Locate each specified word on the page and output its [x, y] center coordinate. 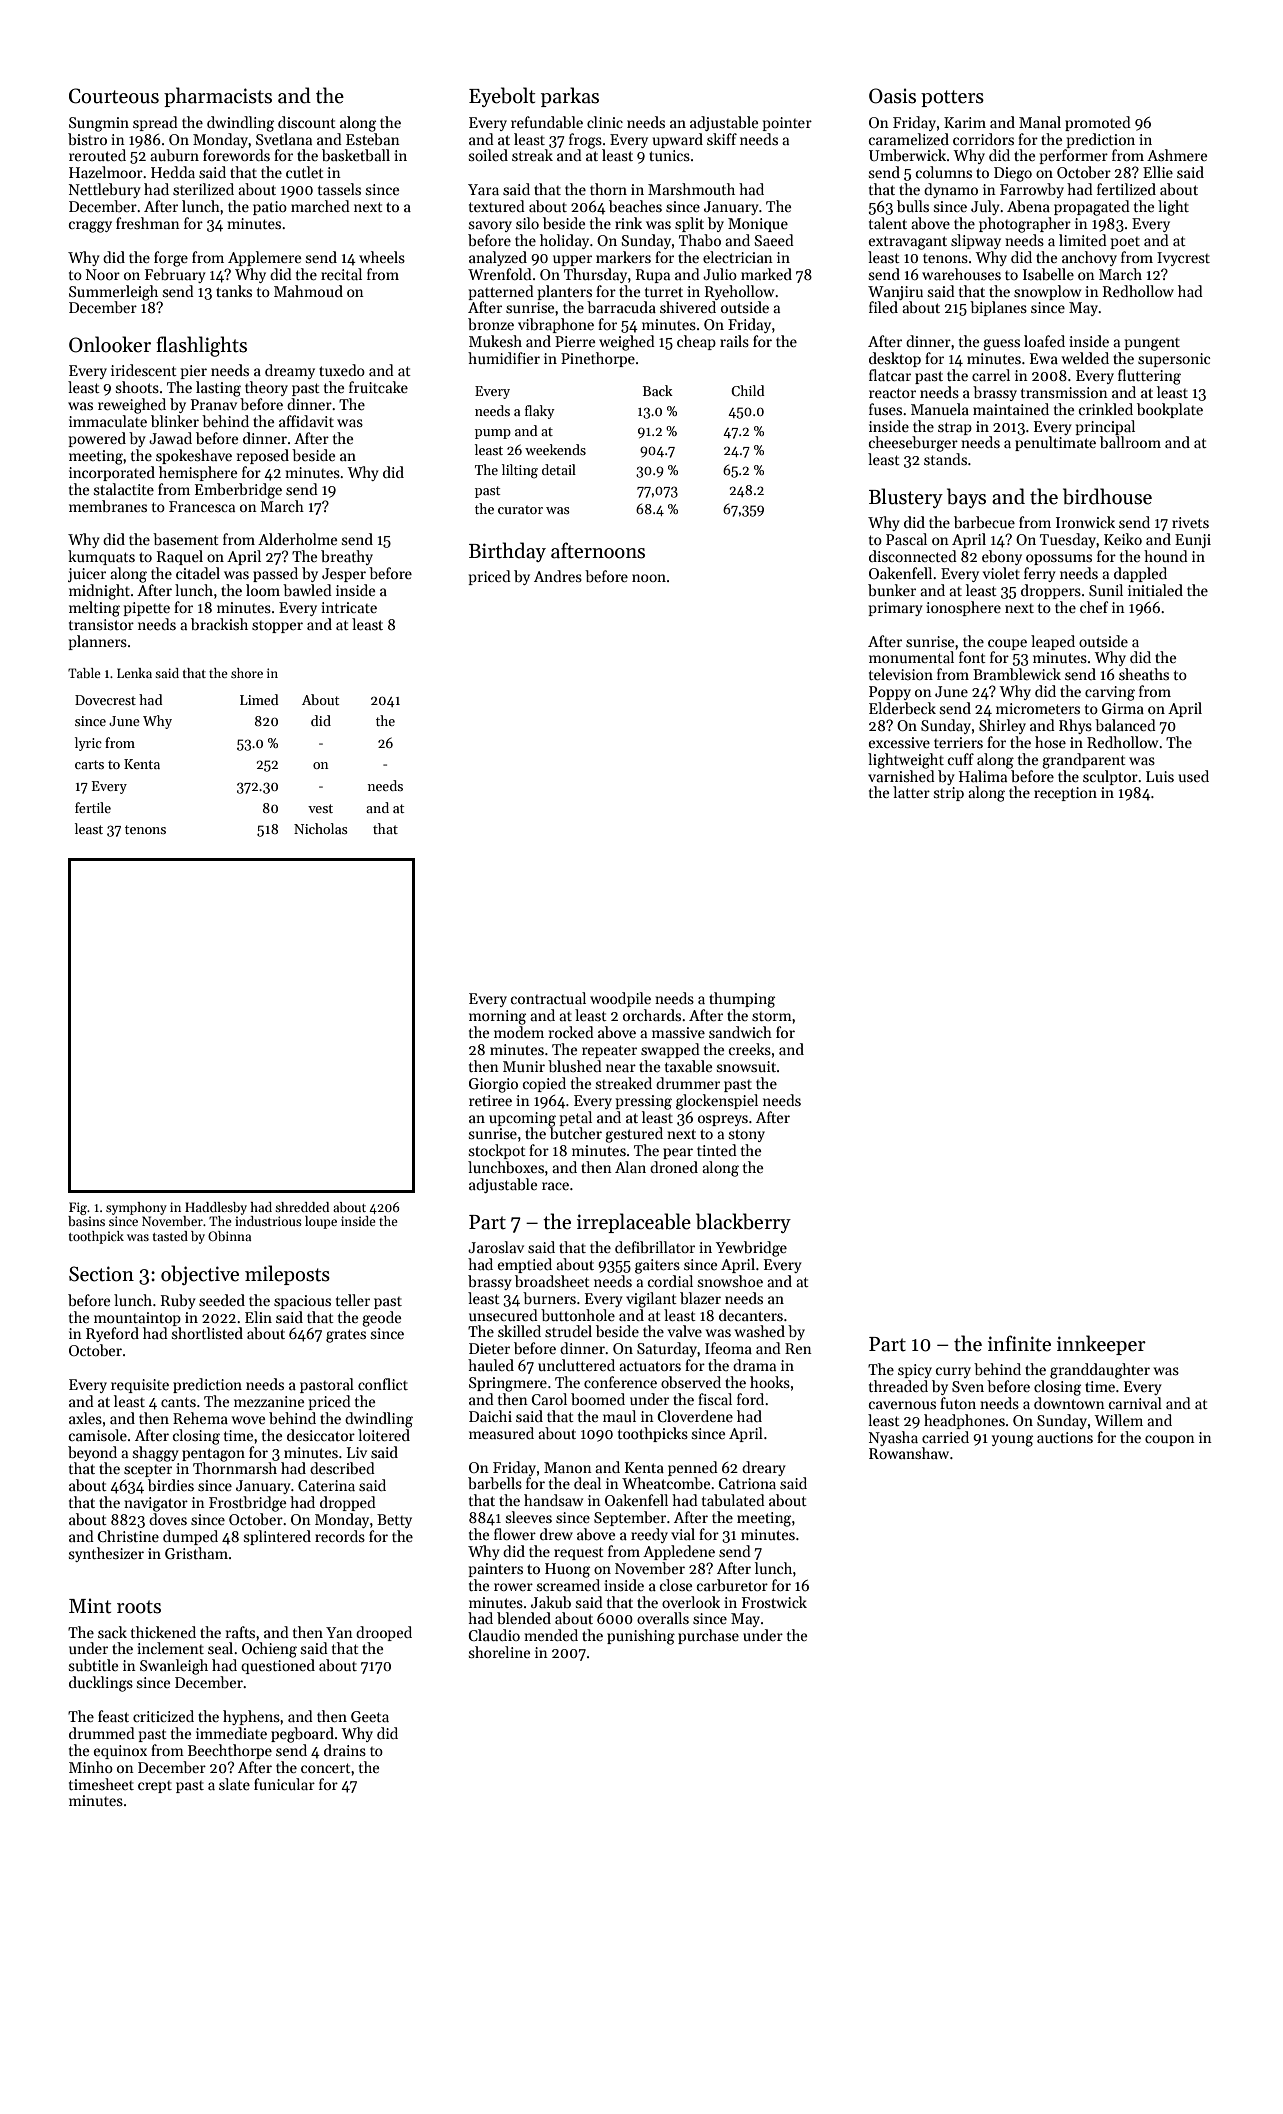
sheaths [1144, 674]
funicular [284, 1784]
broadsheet [552, 1281]
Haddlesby [216, 1208]
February [175, 275]
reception [1065, 794]
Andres [558, 576]
